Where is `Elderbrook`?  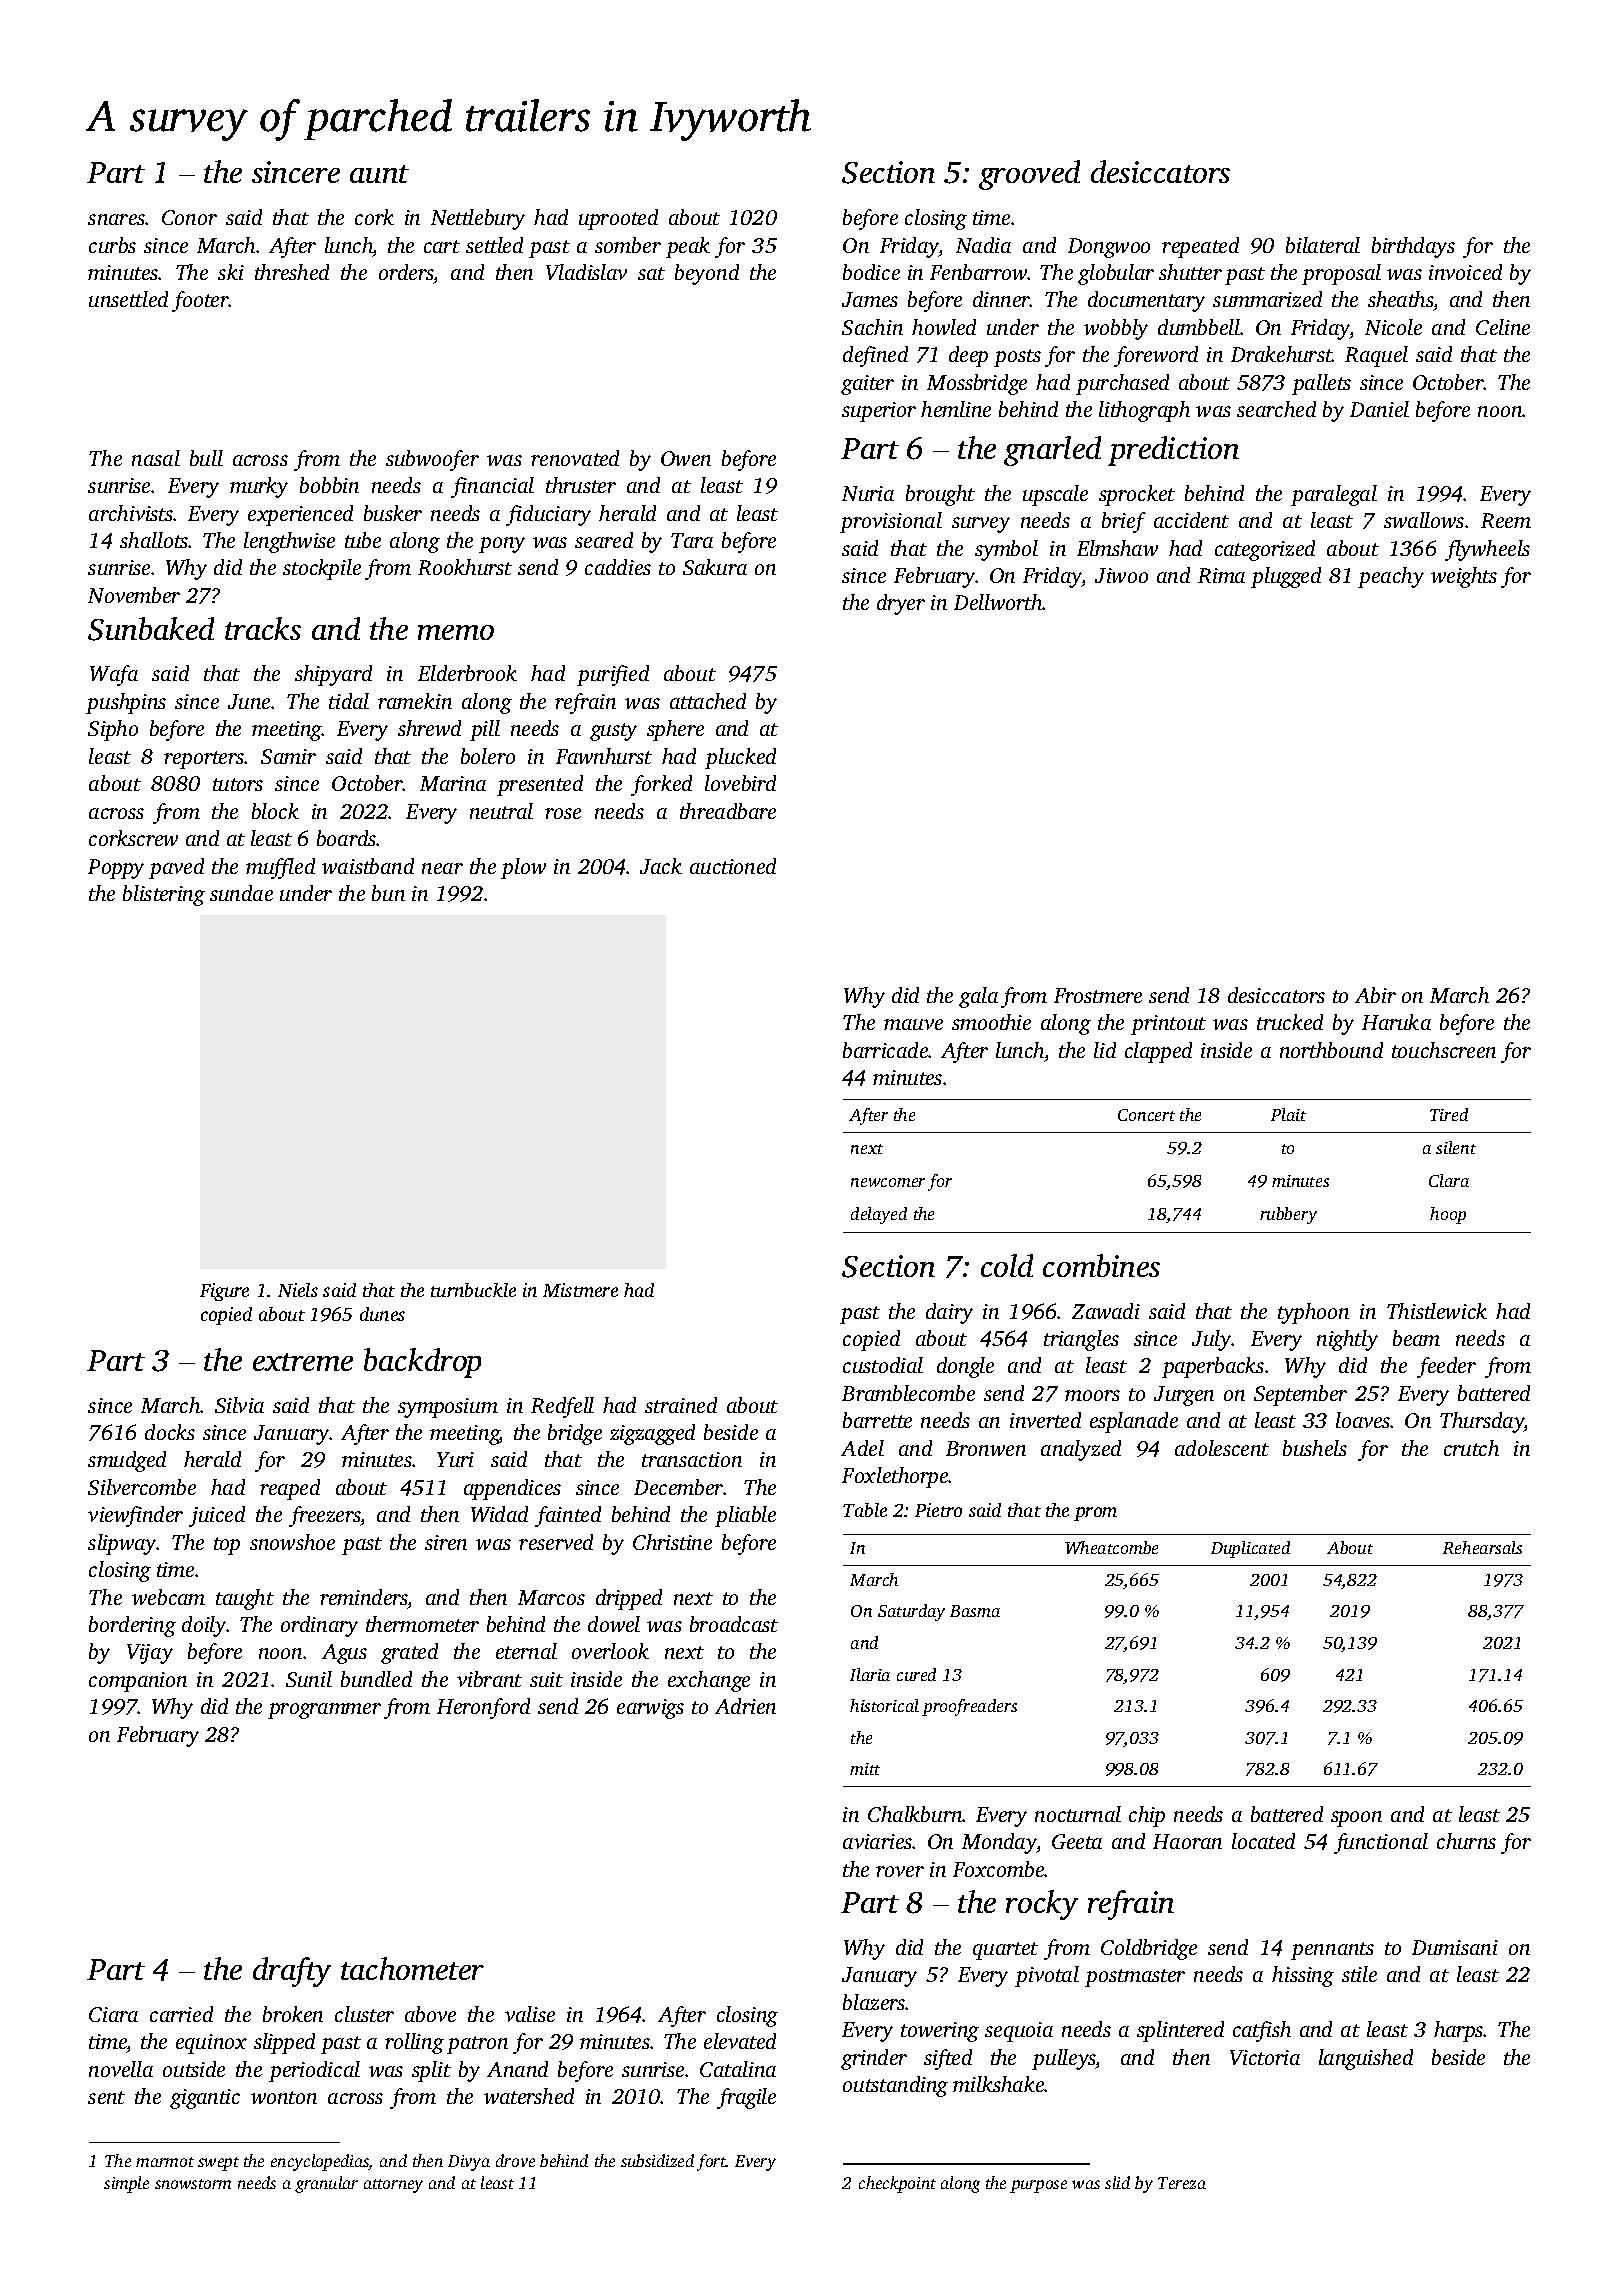
Elderbrook is located at coordinates (467, 673).
